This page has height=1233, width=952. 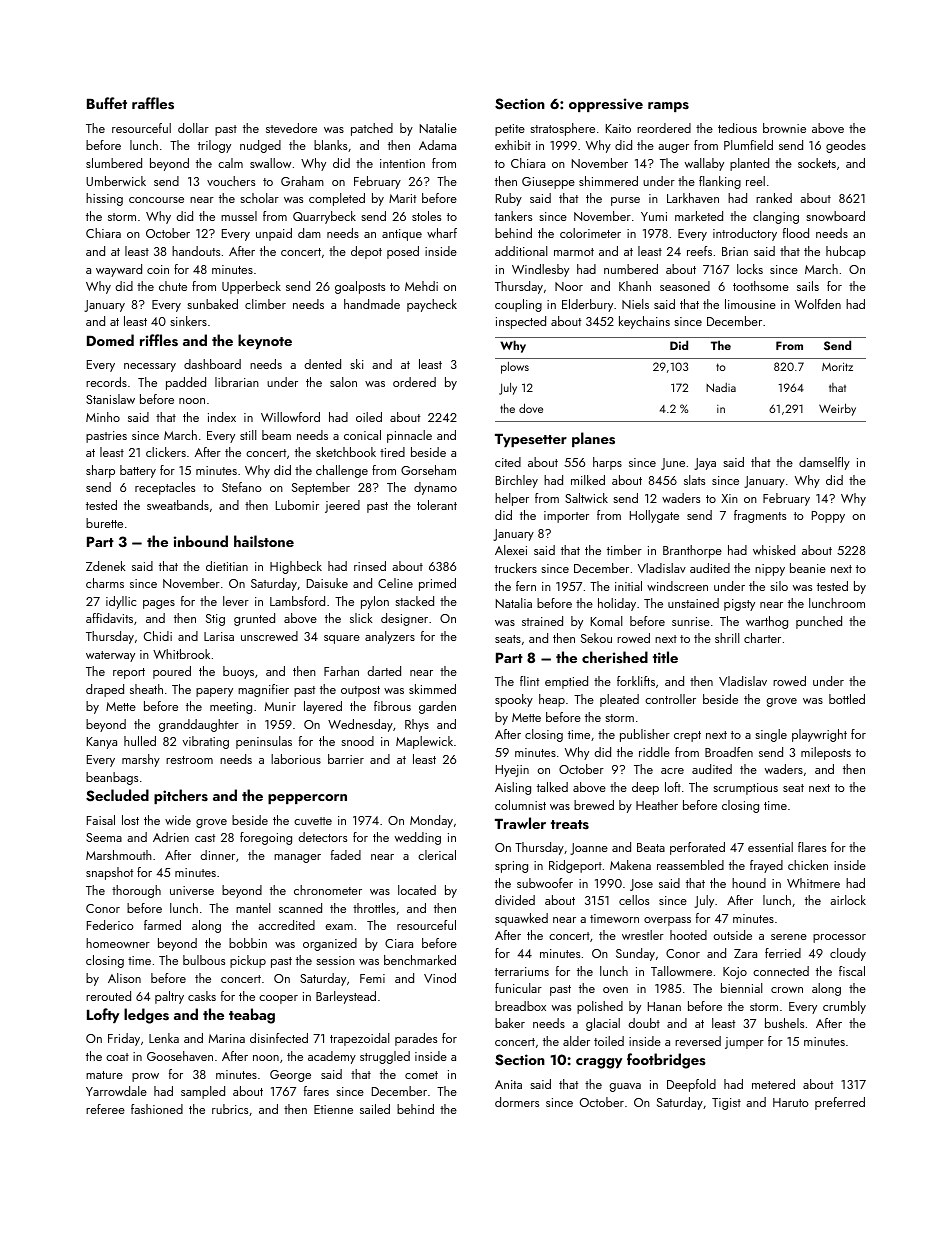 I want to click on Etienne, so click(x=333, y=1109).
